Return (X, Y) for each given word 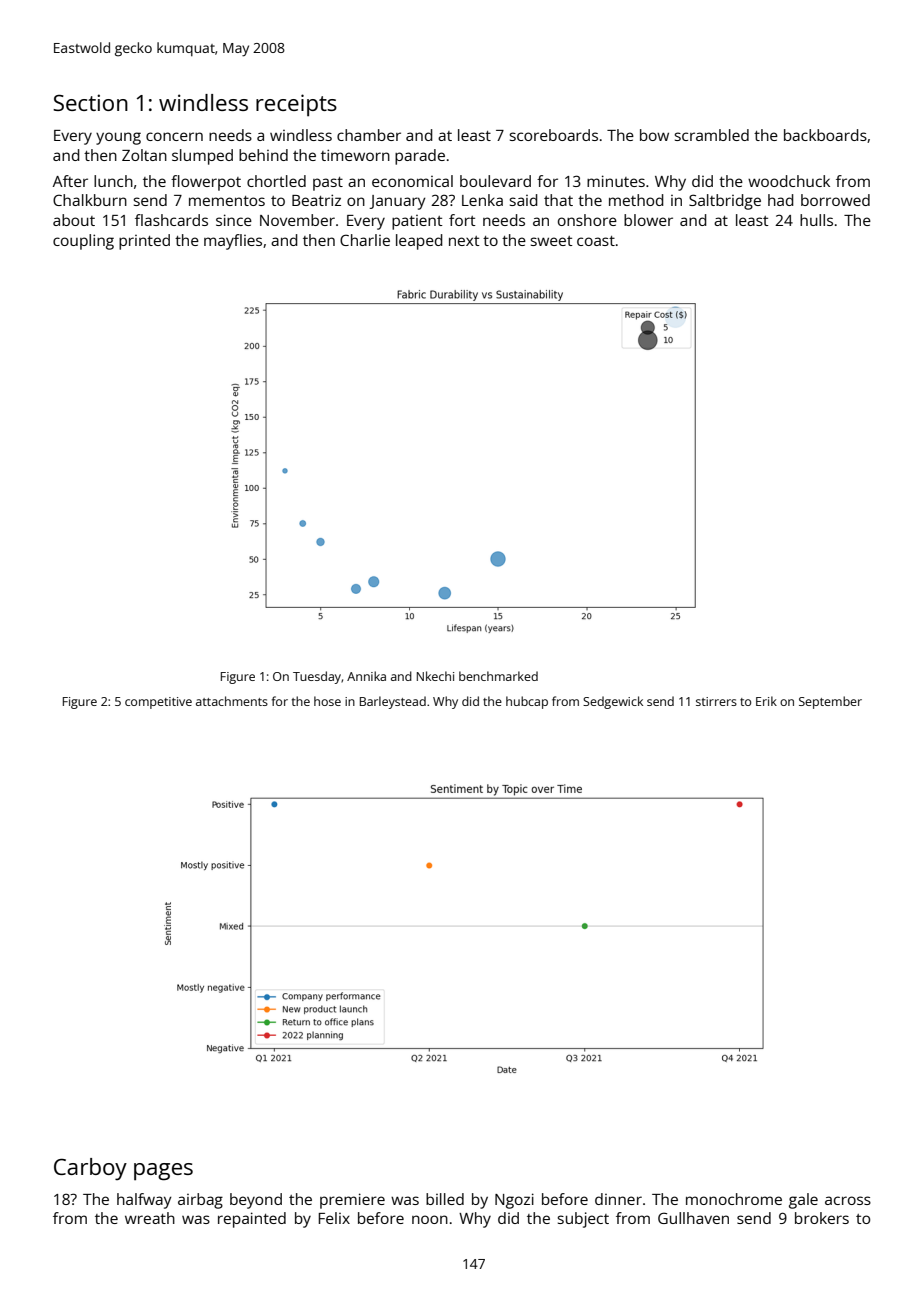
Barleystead (393, 702)
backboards (825, 135)
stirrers (716, 701)
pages (163, 1172)
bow (654, 135)
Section (90, 102)
